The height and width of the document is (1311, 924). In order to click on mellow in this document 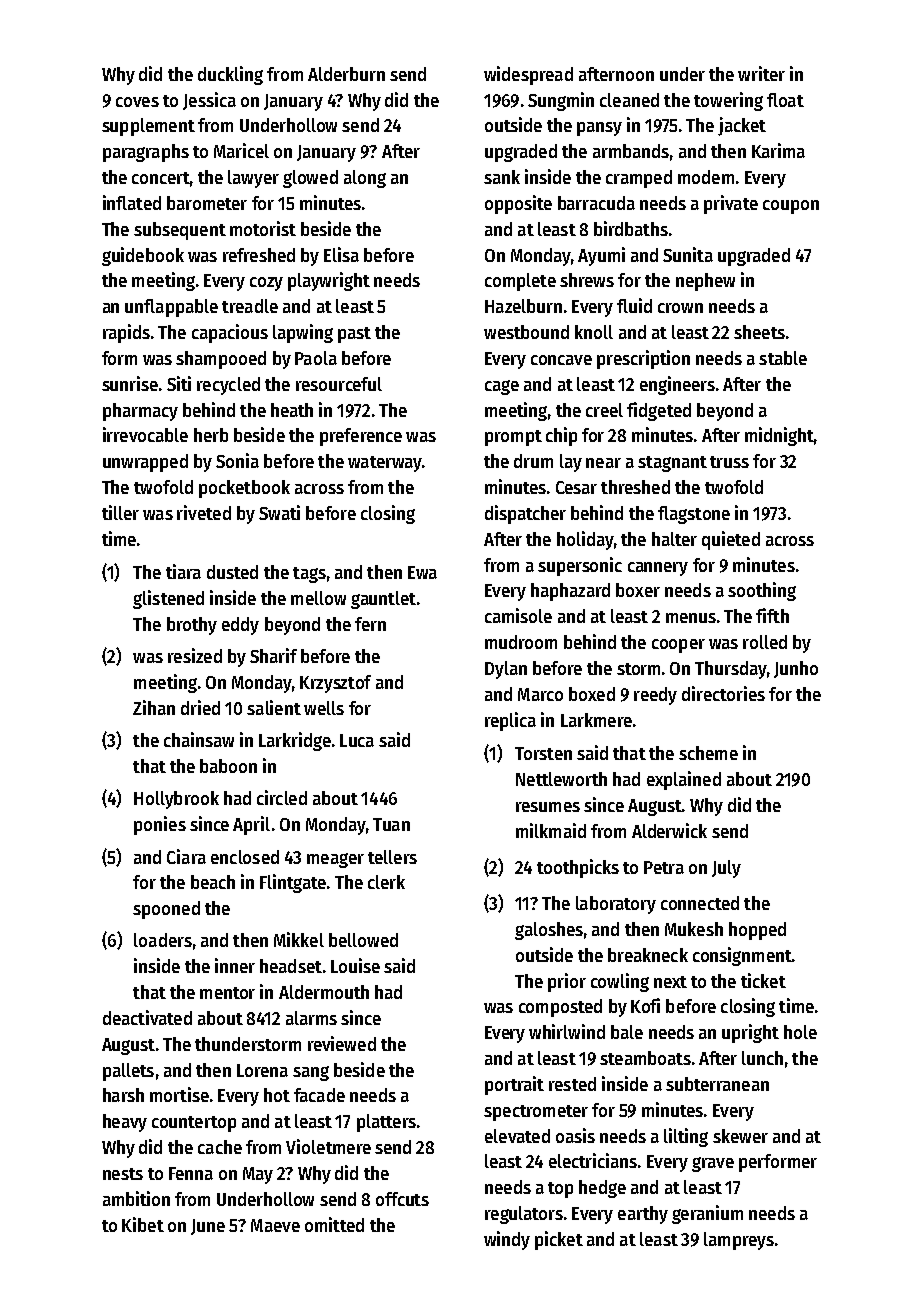, I will do `click(318, 598)`.
